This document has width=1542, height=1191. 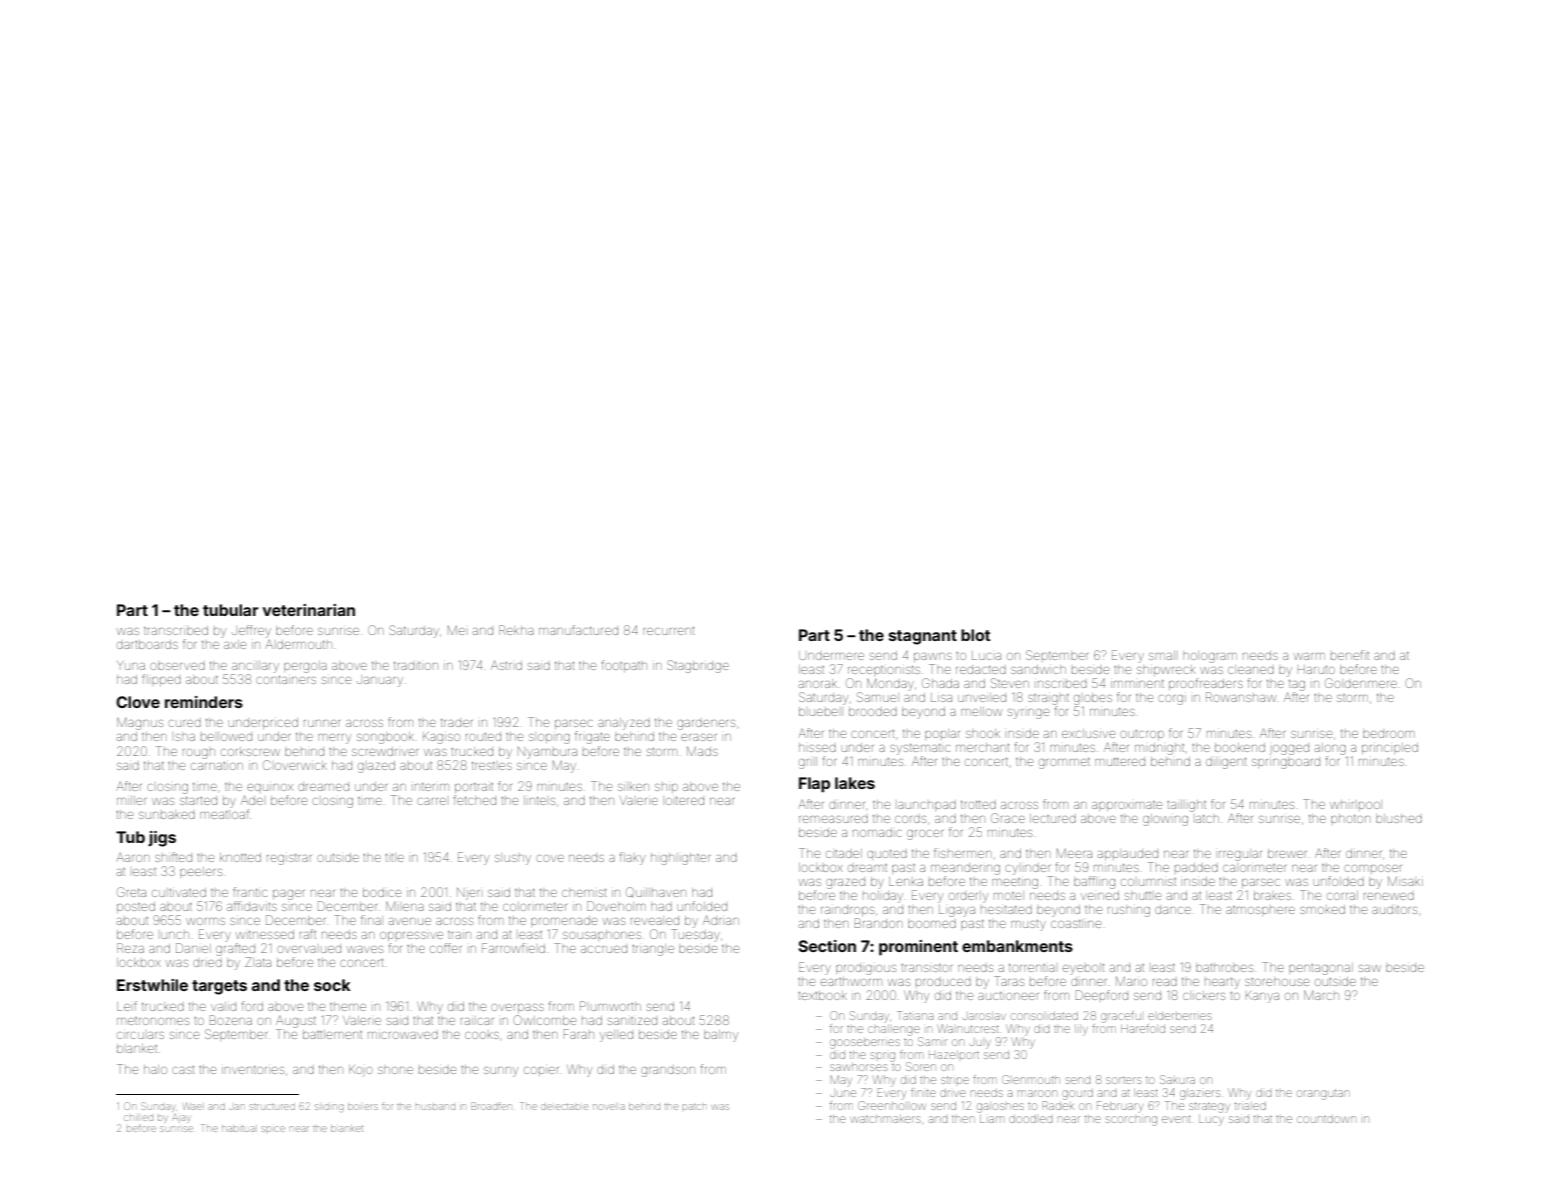 What do you see at coordinates (1241, 697) in the document?
I see `Rowanshaw` at bounding box center [1241, 697].
